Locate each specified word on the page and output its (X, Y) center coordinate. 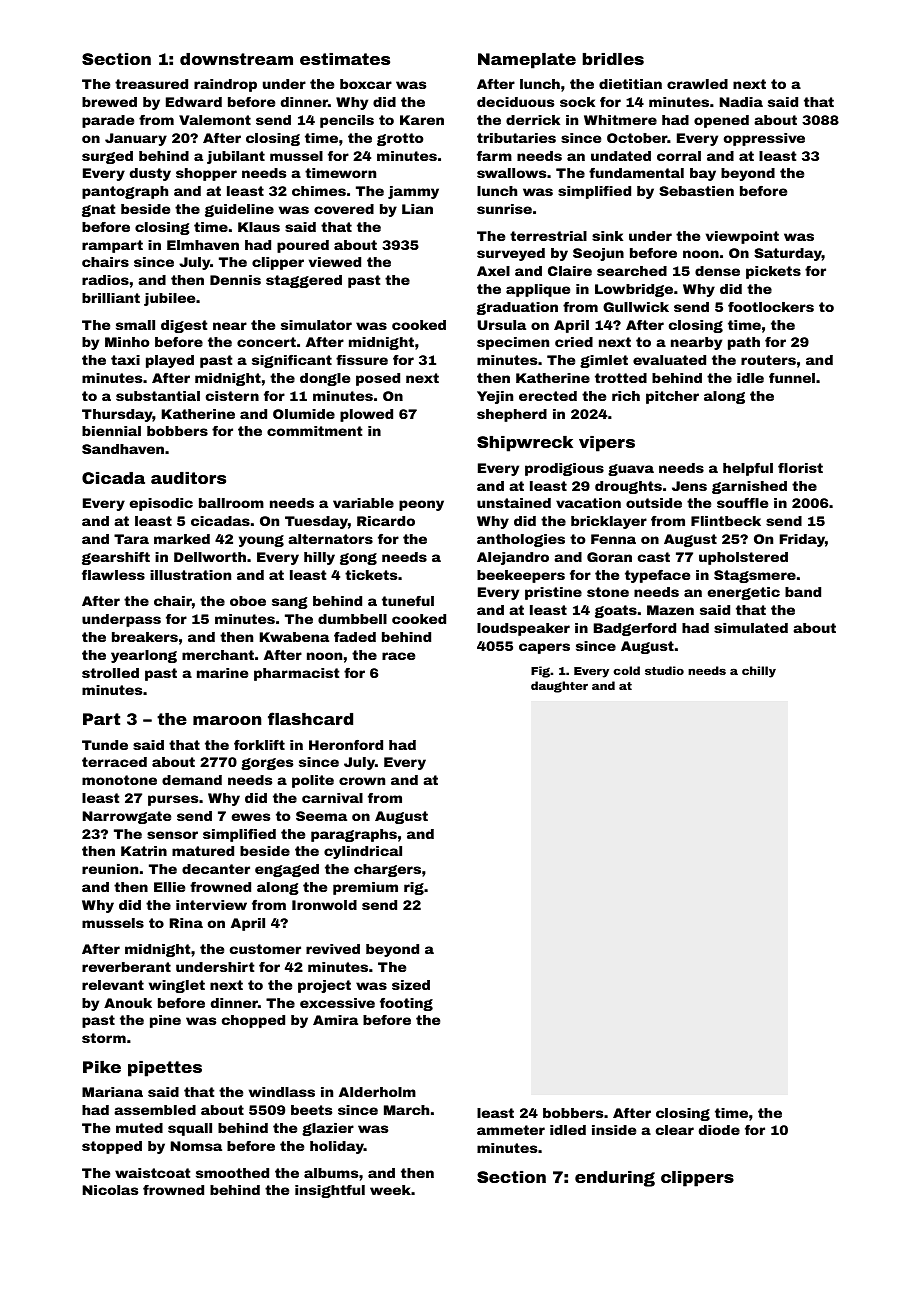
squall (190, 1129)
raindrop (225, 85)
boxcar (366, 84)
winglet (177, 986)
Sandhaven (123, 449)
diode (719, 1130)
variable (363, 503)
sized (411, 985)
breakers (145, 637)
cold (626, 670)
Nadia (741, 102)
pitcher (672, 397)
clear (675, 1130)
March (406, 1110)
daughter (559, 687)
